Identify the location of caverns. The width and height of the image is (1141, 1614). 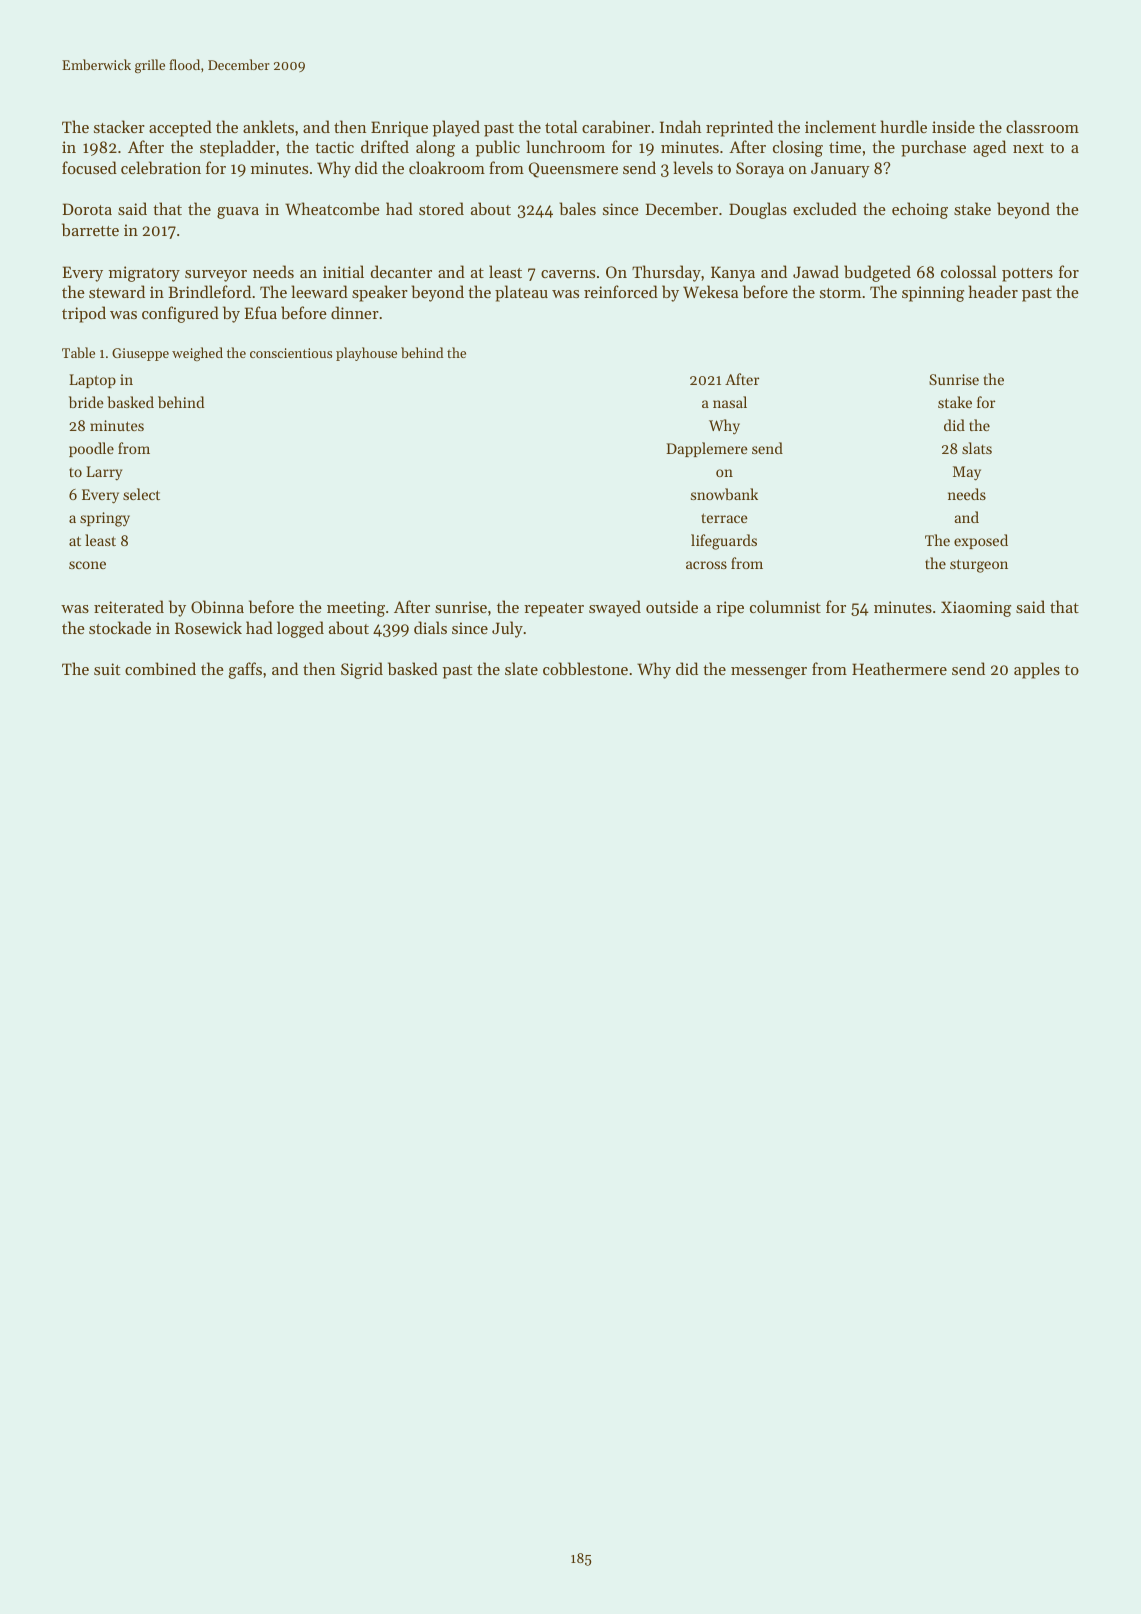
(568, 274).
